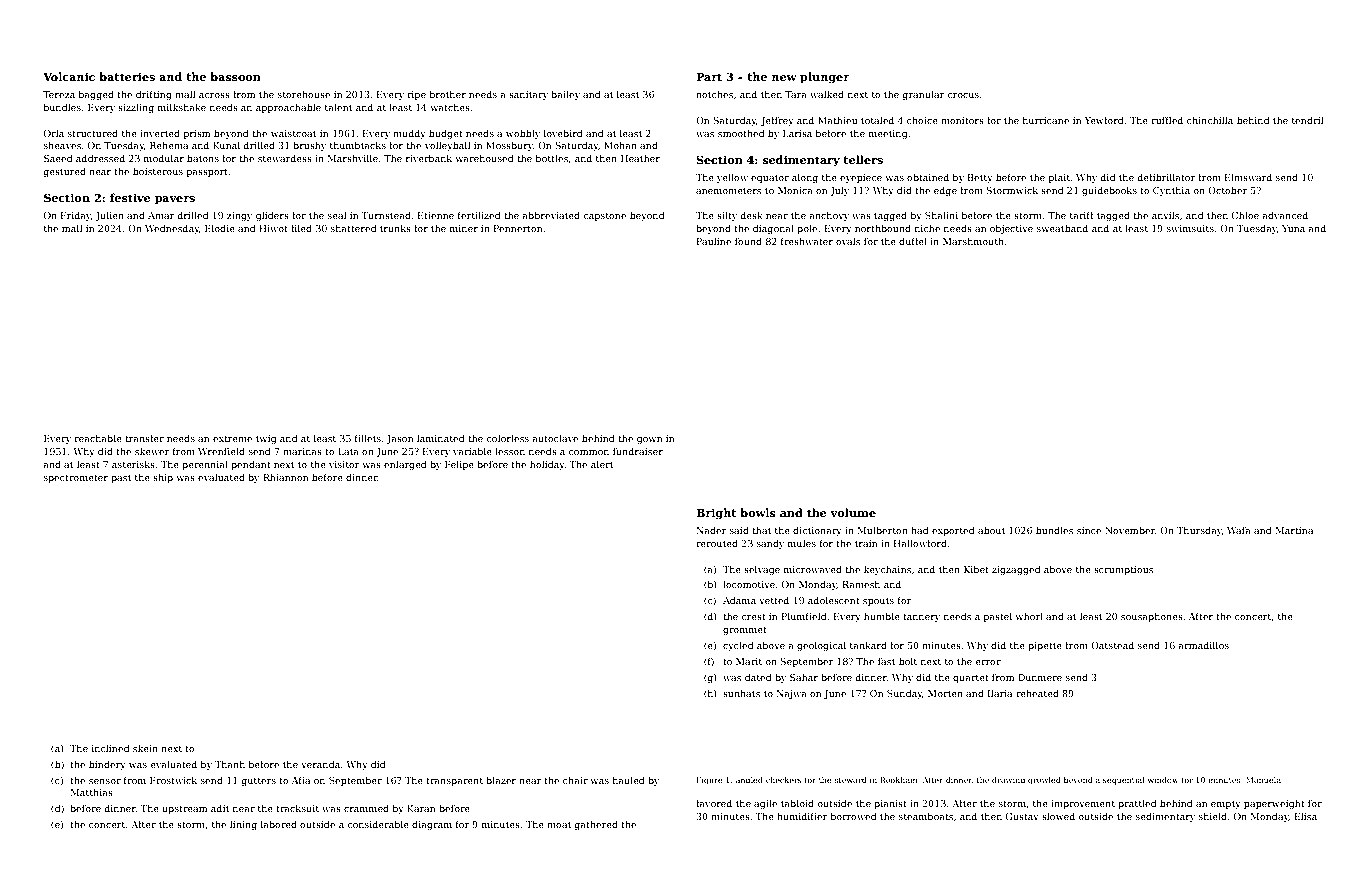 The image size is (1372, 887). Describe the element at coordinates (1044, 781) in the screenshot. I see `growled` at that location.
